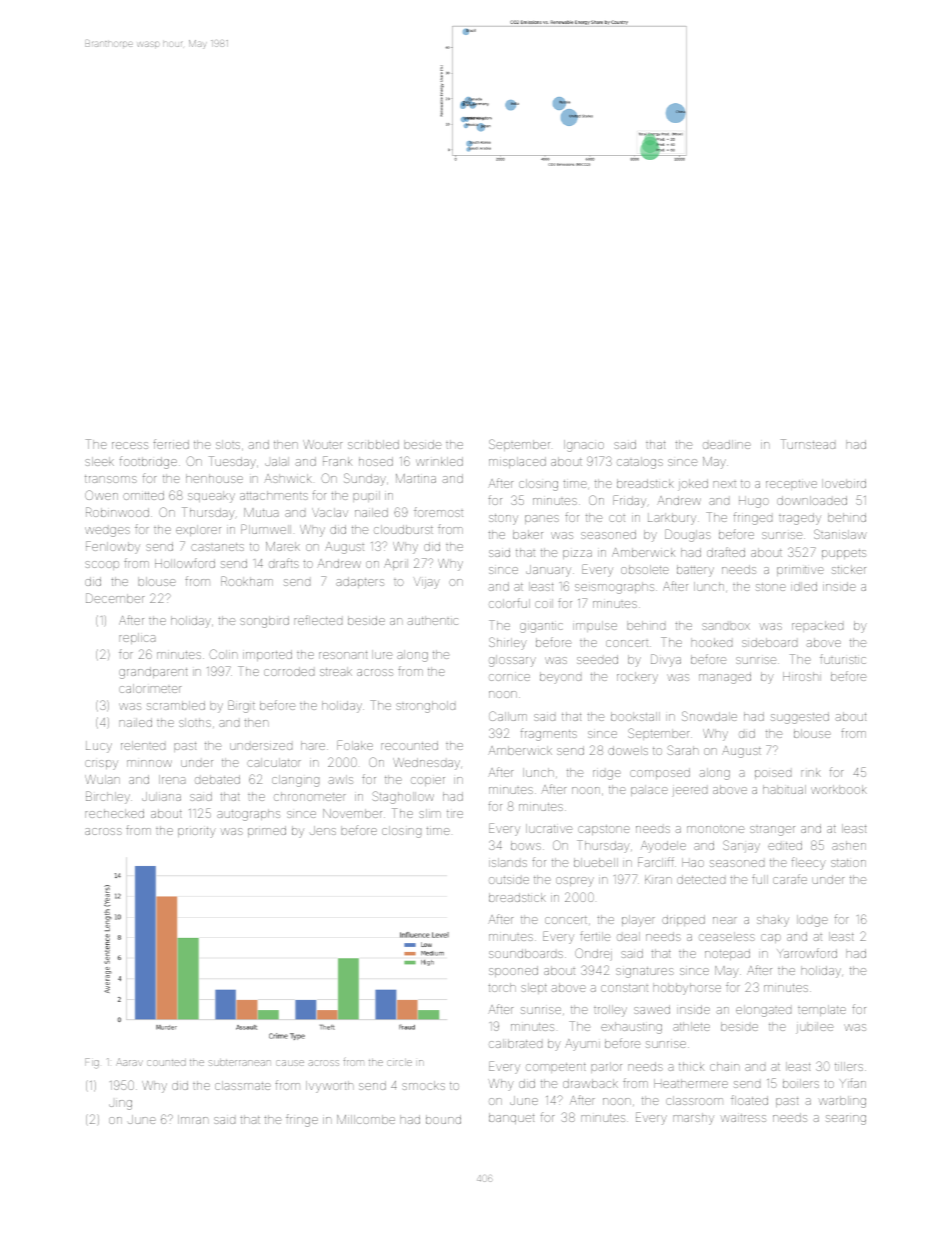 The image size is (952, 1233). I want to click on Ondrej, so click(593, 954).
